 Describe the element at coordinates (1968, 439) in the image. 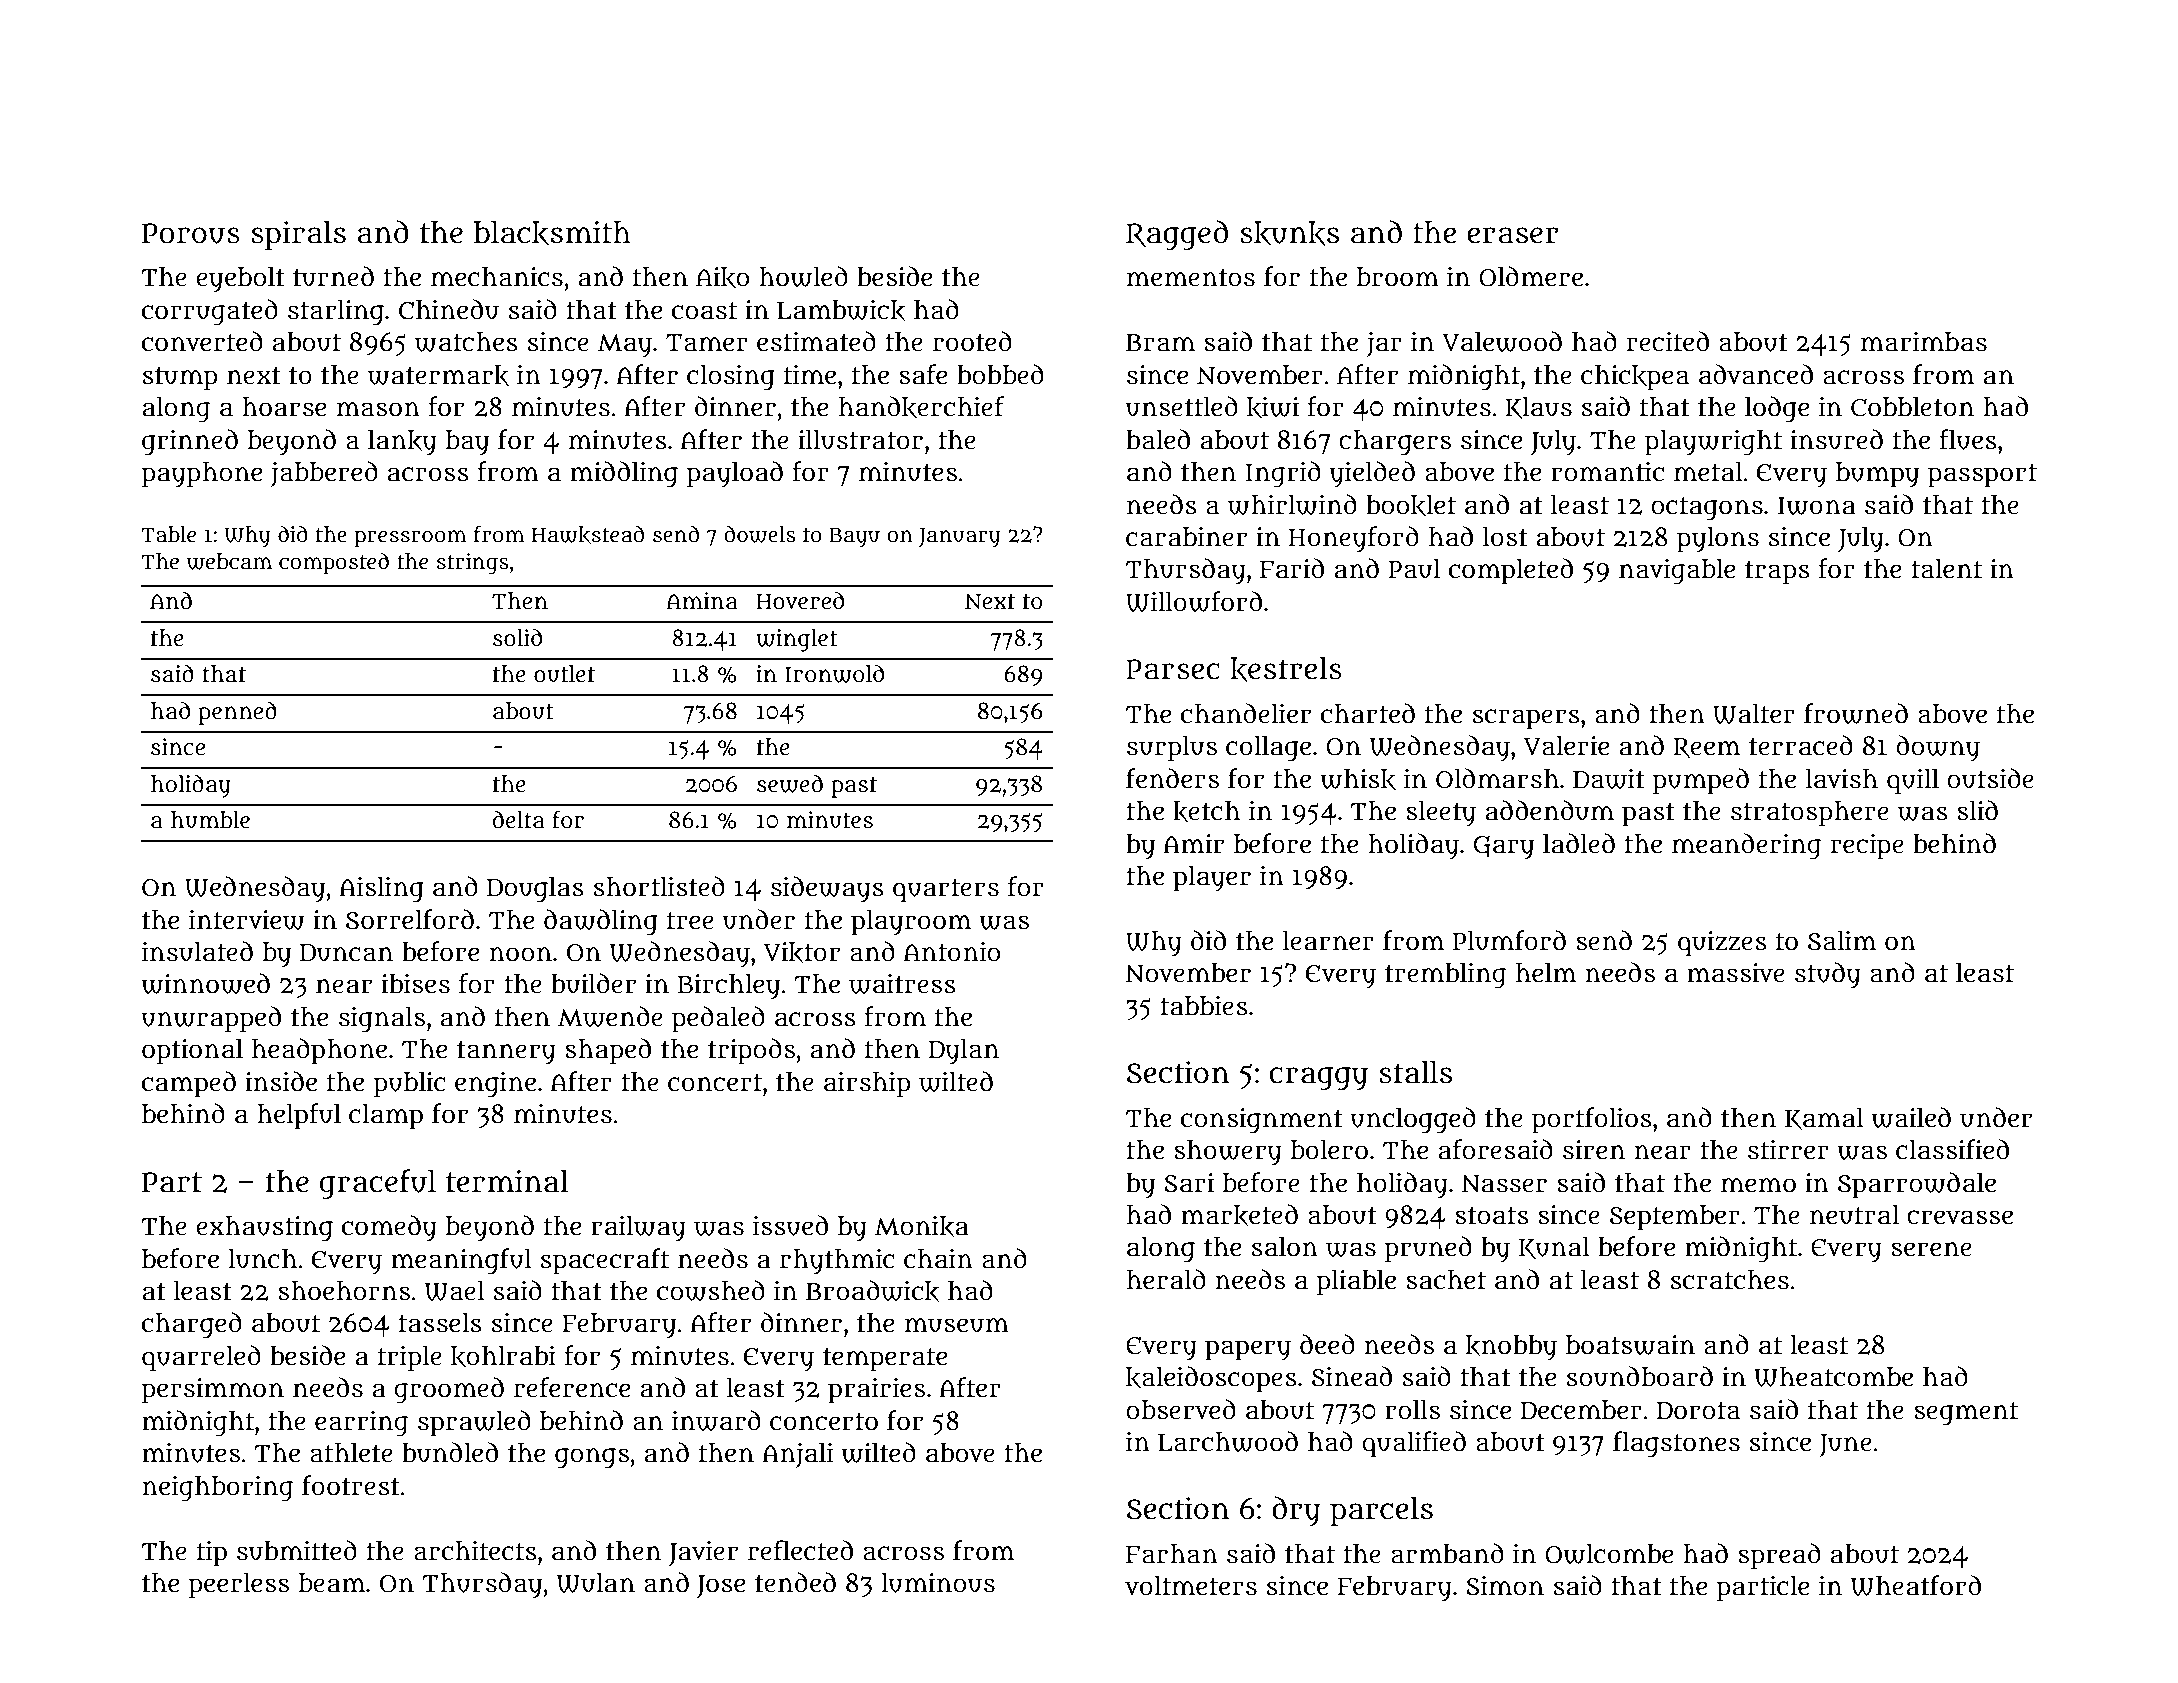

I see `flues` at that location.
